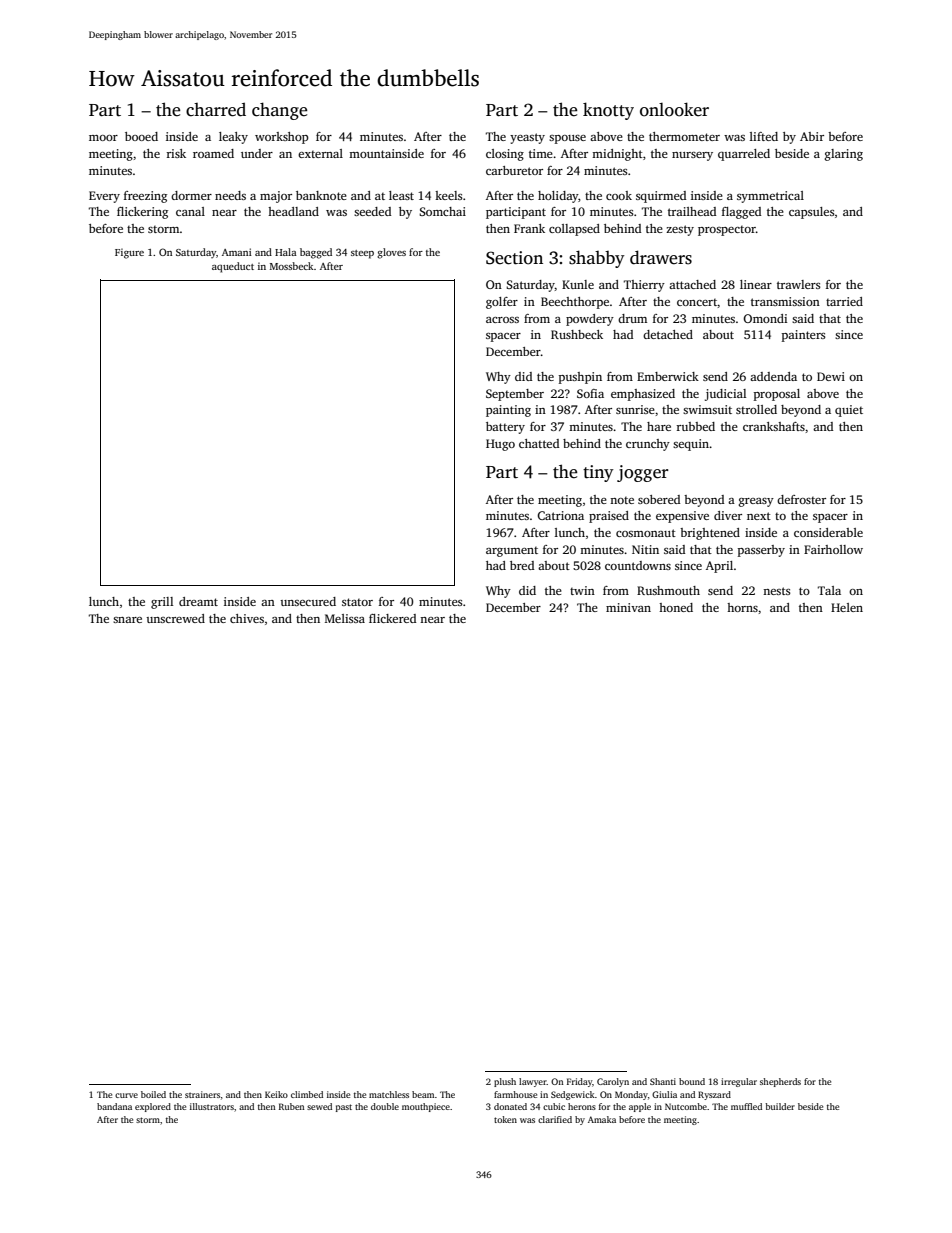 The image size is (952, 1233). What do you see at coordinates (674, 109) in the screenshot?
I see `onlooker` at bounding box center [674, 109].
